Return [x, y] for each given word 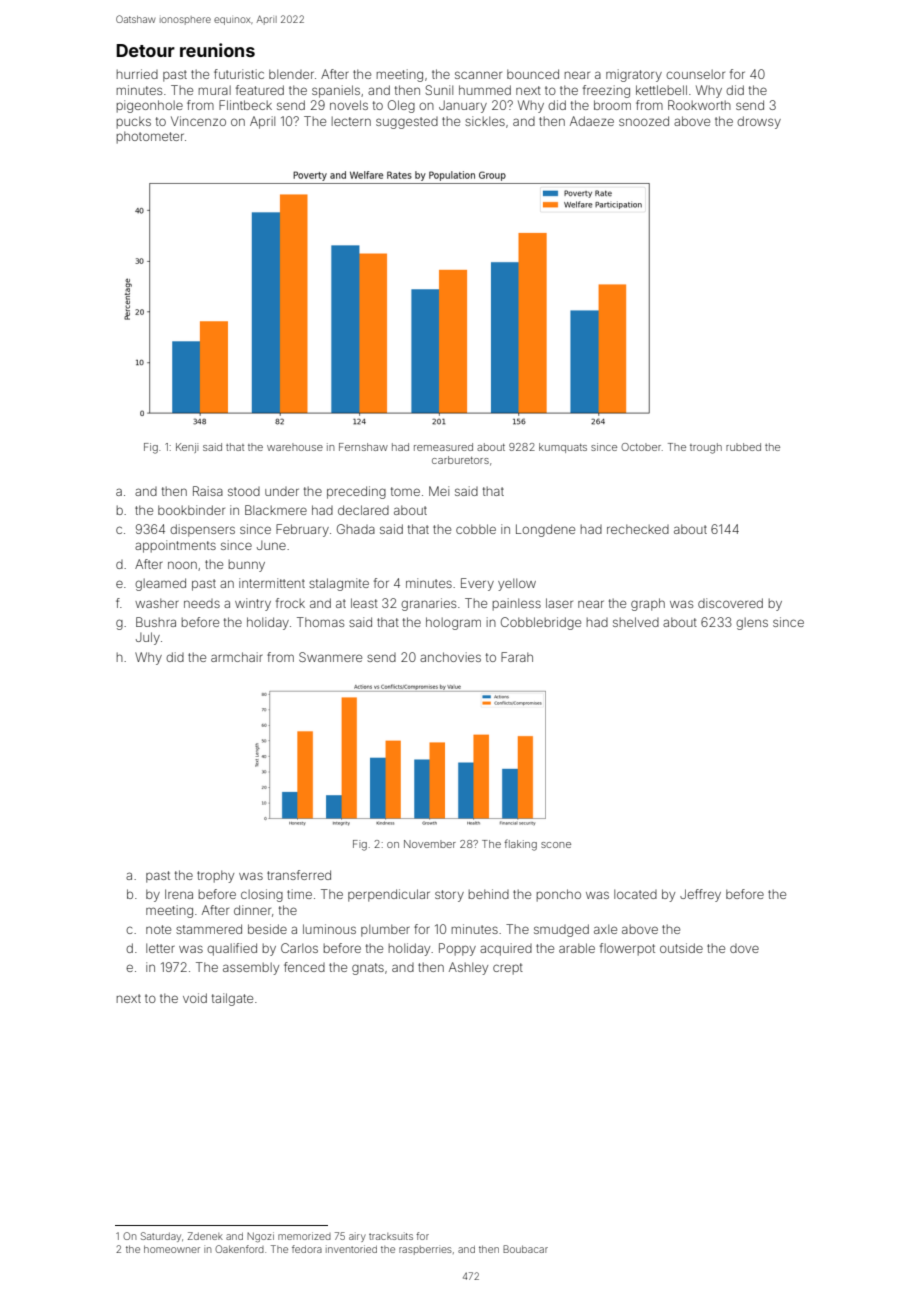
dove [744, 948]
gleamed [160, 584]
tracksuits [391, 1236]
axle [605, 929]
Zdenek [205, 1236]
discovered [730, 603]
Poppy [457, 949]
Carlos [299, 948]
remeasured [443, 447]
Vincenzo [198, 121]
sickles [485, 121]
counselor [695, 74]
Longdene [545, 530]
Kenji [187, 448]
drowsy [759, 122]
